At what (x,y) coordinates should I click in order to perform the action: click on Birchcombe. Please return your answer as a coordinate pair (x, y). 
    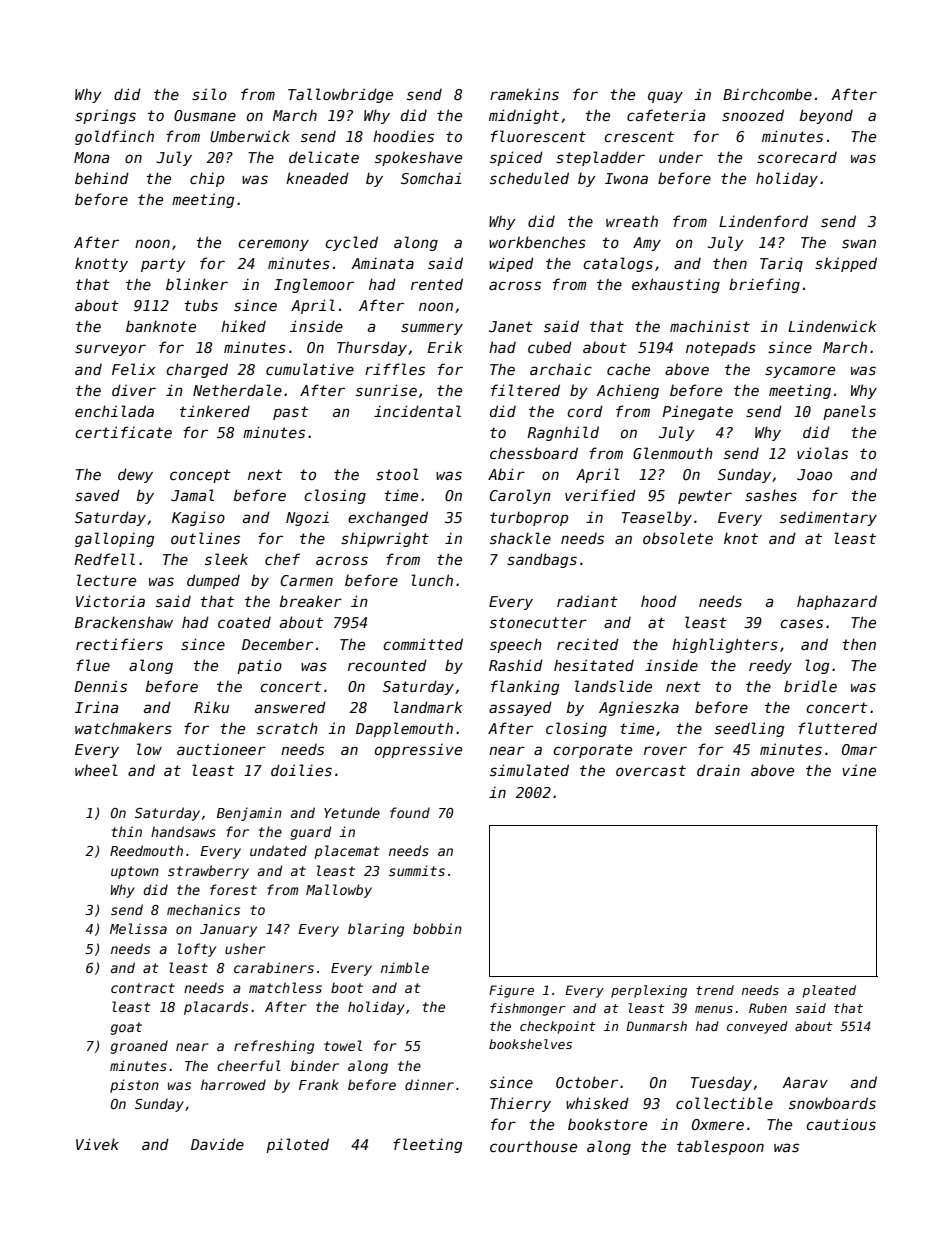
    Looking at the image, I should click on (767, 94).
